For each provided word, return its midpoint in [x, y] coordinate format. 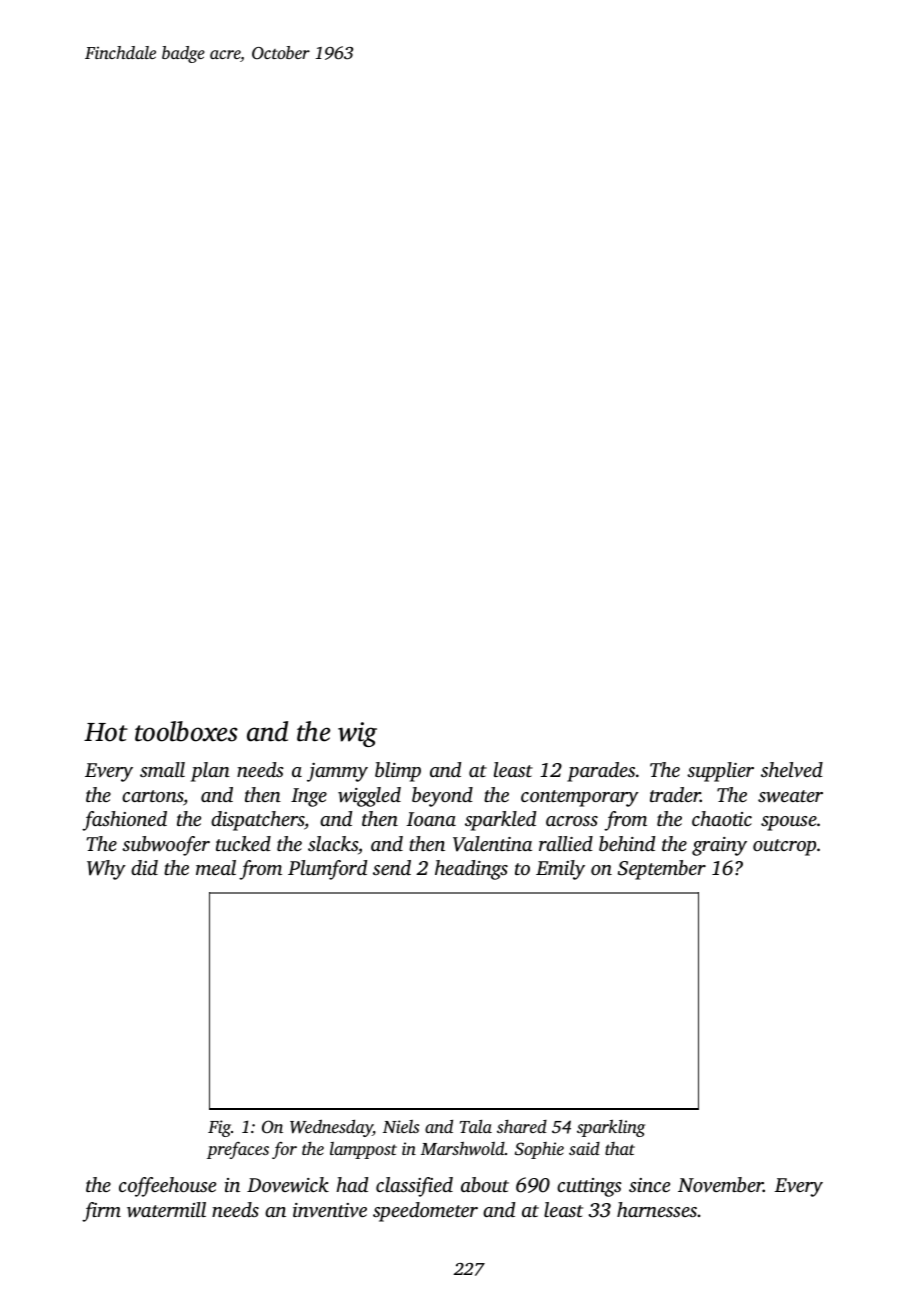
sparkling [611, 1128]
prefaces [238, 1150]
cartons [152, 796]
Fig [219, 1128]
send [392, 867]
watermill [166, 1210]
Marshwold [463, 1148]
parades [601, 772]
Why [106, 870]
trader [675, 794]
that [620, 1148]
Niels [401, 1126]
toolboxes [186, 731]
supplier [720, 772]
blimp [398, 772]
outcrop [784, 847]
